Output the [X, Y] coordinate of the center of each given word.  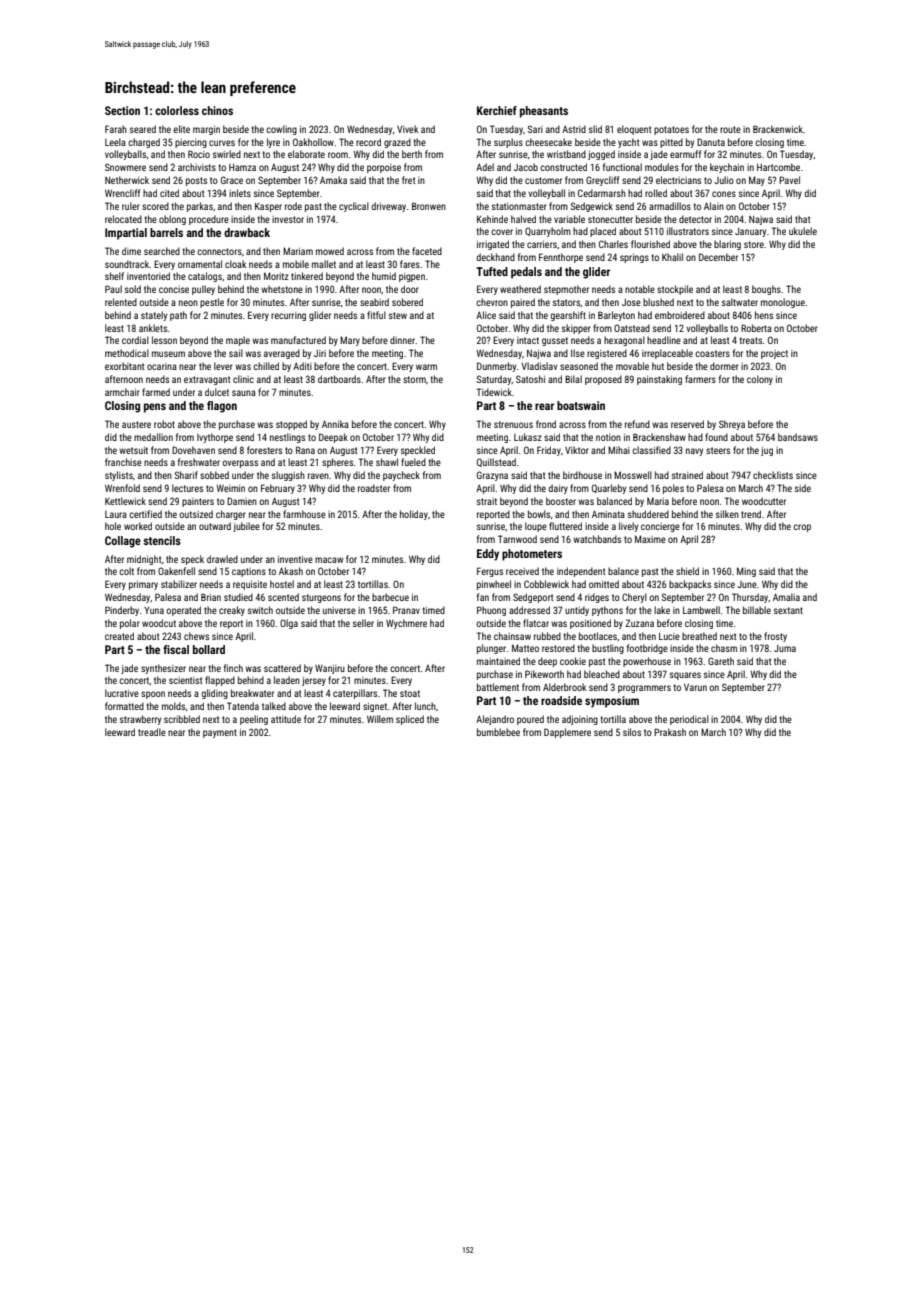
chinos [217, 110]
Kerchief [497, 110]
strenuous [513, 424]
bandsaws [798, 437]
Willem [380, 719]
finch [233, 668]
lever [223, 366]
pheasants [544, 112]
